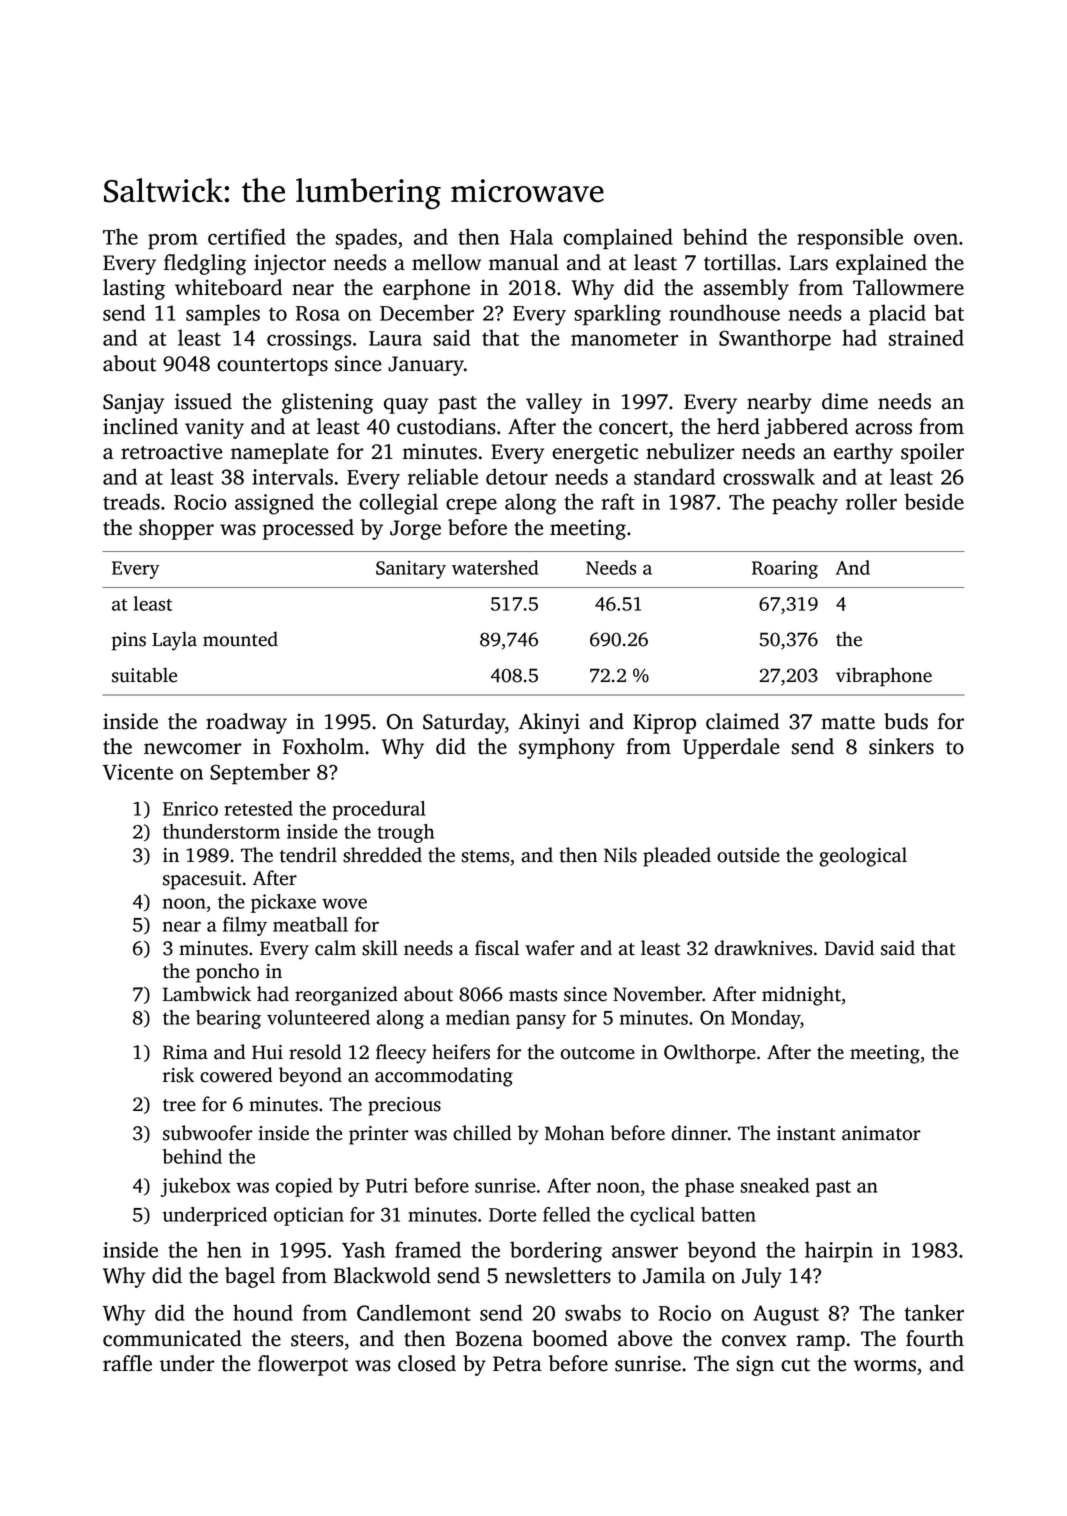  Describe the element at coordinates (144, 675) in the page. I see `suitable` at that location.
